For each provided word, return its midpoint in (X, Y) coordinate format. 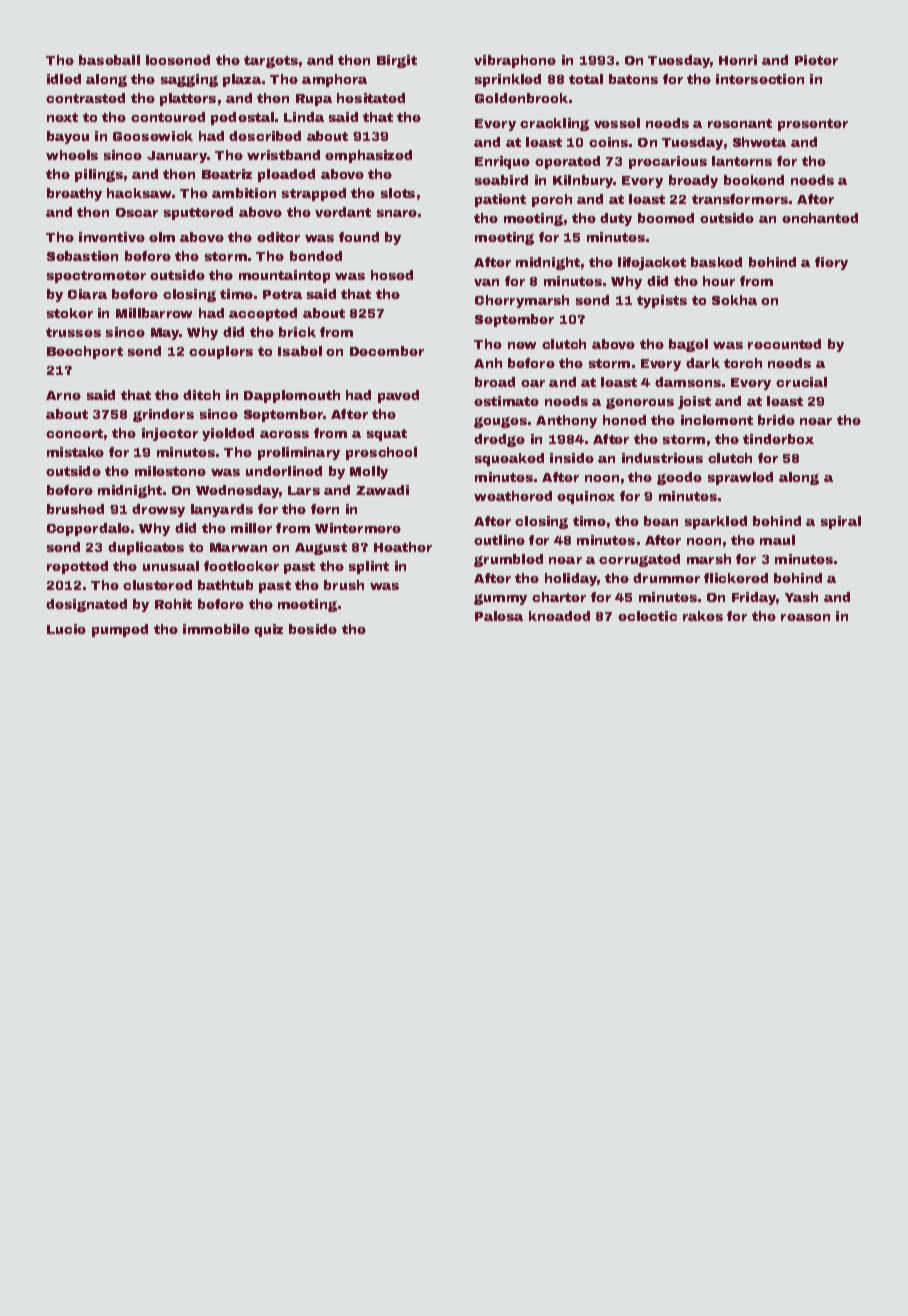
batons (633, 79)
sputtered (198, 213)
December (387, 351)
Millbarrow (154, 313)
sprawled (740, 478)
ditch (201, 395)
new (522, 345)
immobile (216, 629)
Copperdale (88, 529)
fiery (831, 263)
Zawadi (382, 490)
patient (500, 200)
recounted (784, 344)
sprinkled (508, 80)
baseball (109, 60)
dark (703, 363)
